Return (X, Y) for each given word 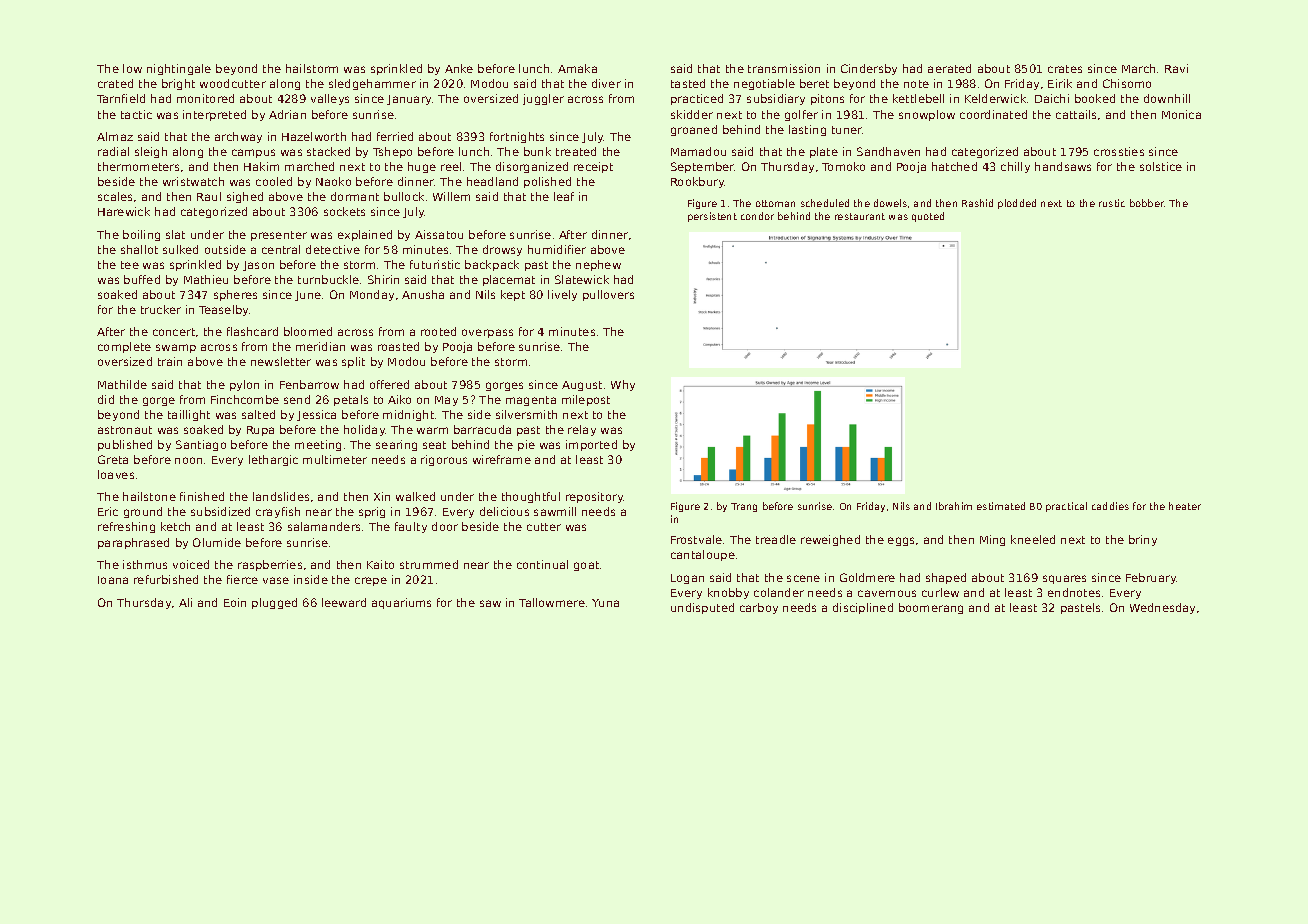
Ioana (113, 580)
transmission (784, 68)
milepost (586, 400)
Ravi (1176, 68)
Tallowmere (552, 602)
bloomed (308, 331)
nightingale (179, 69)
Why (623, 385)
